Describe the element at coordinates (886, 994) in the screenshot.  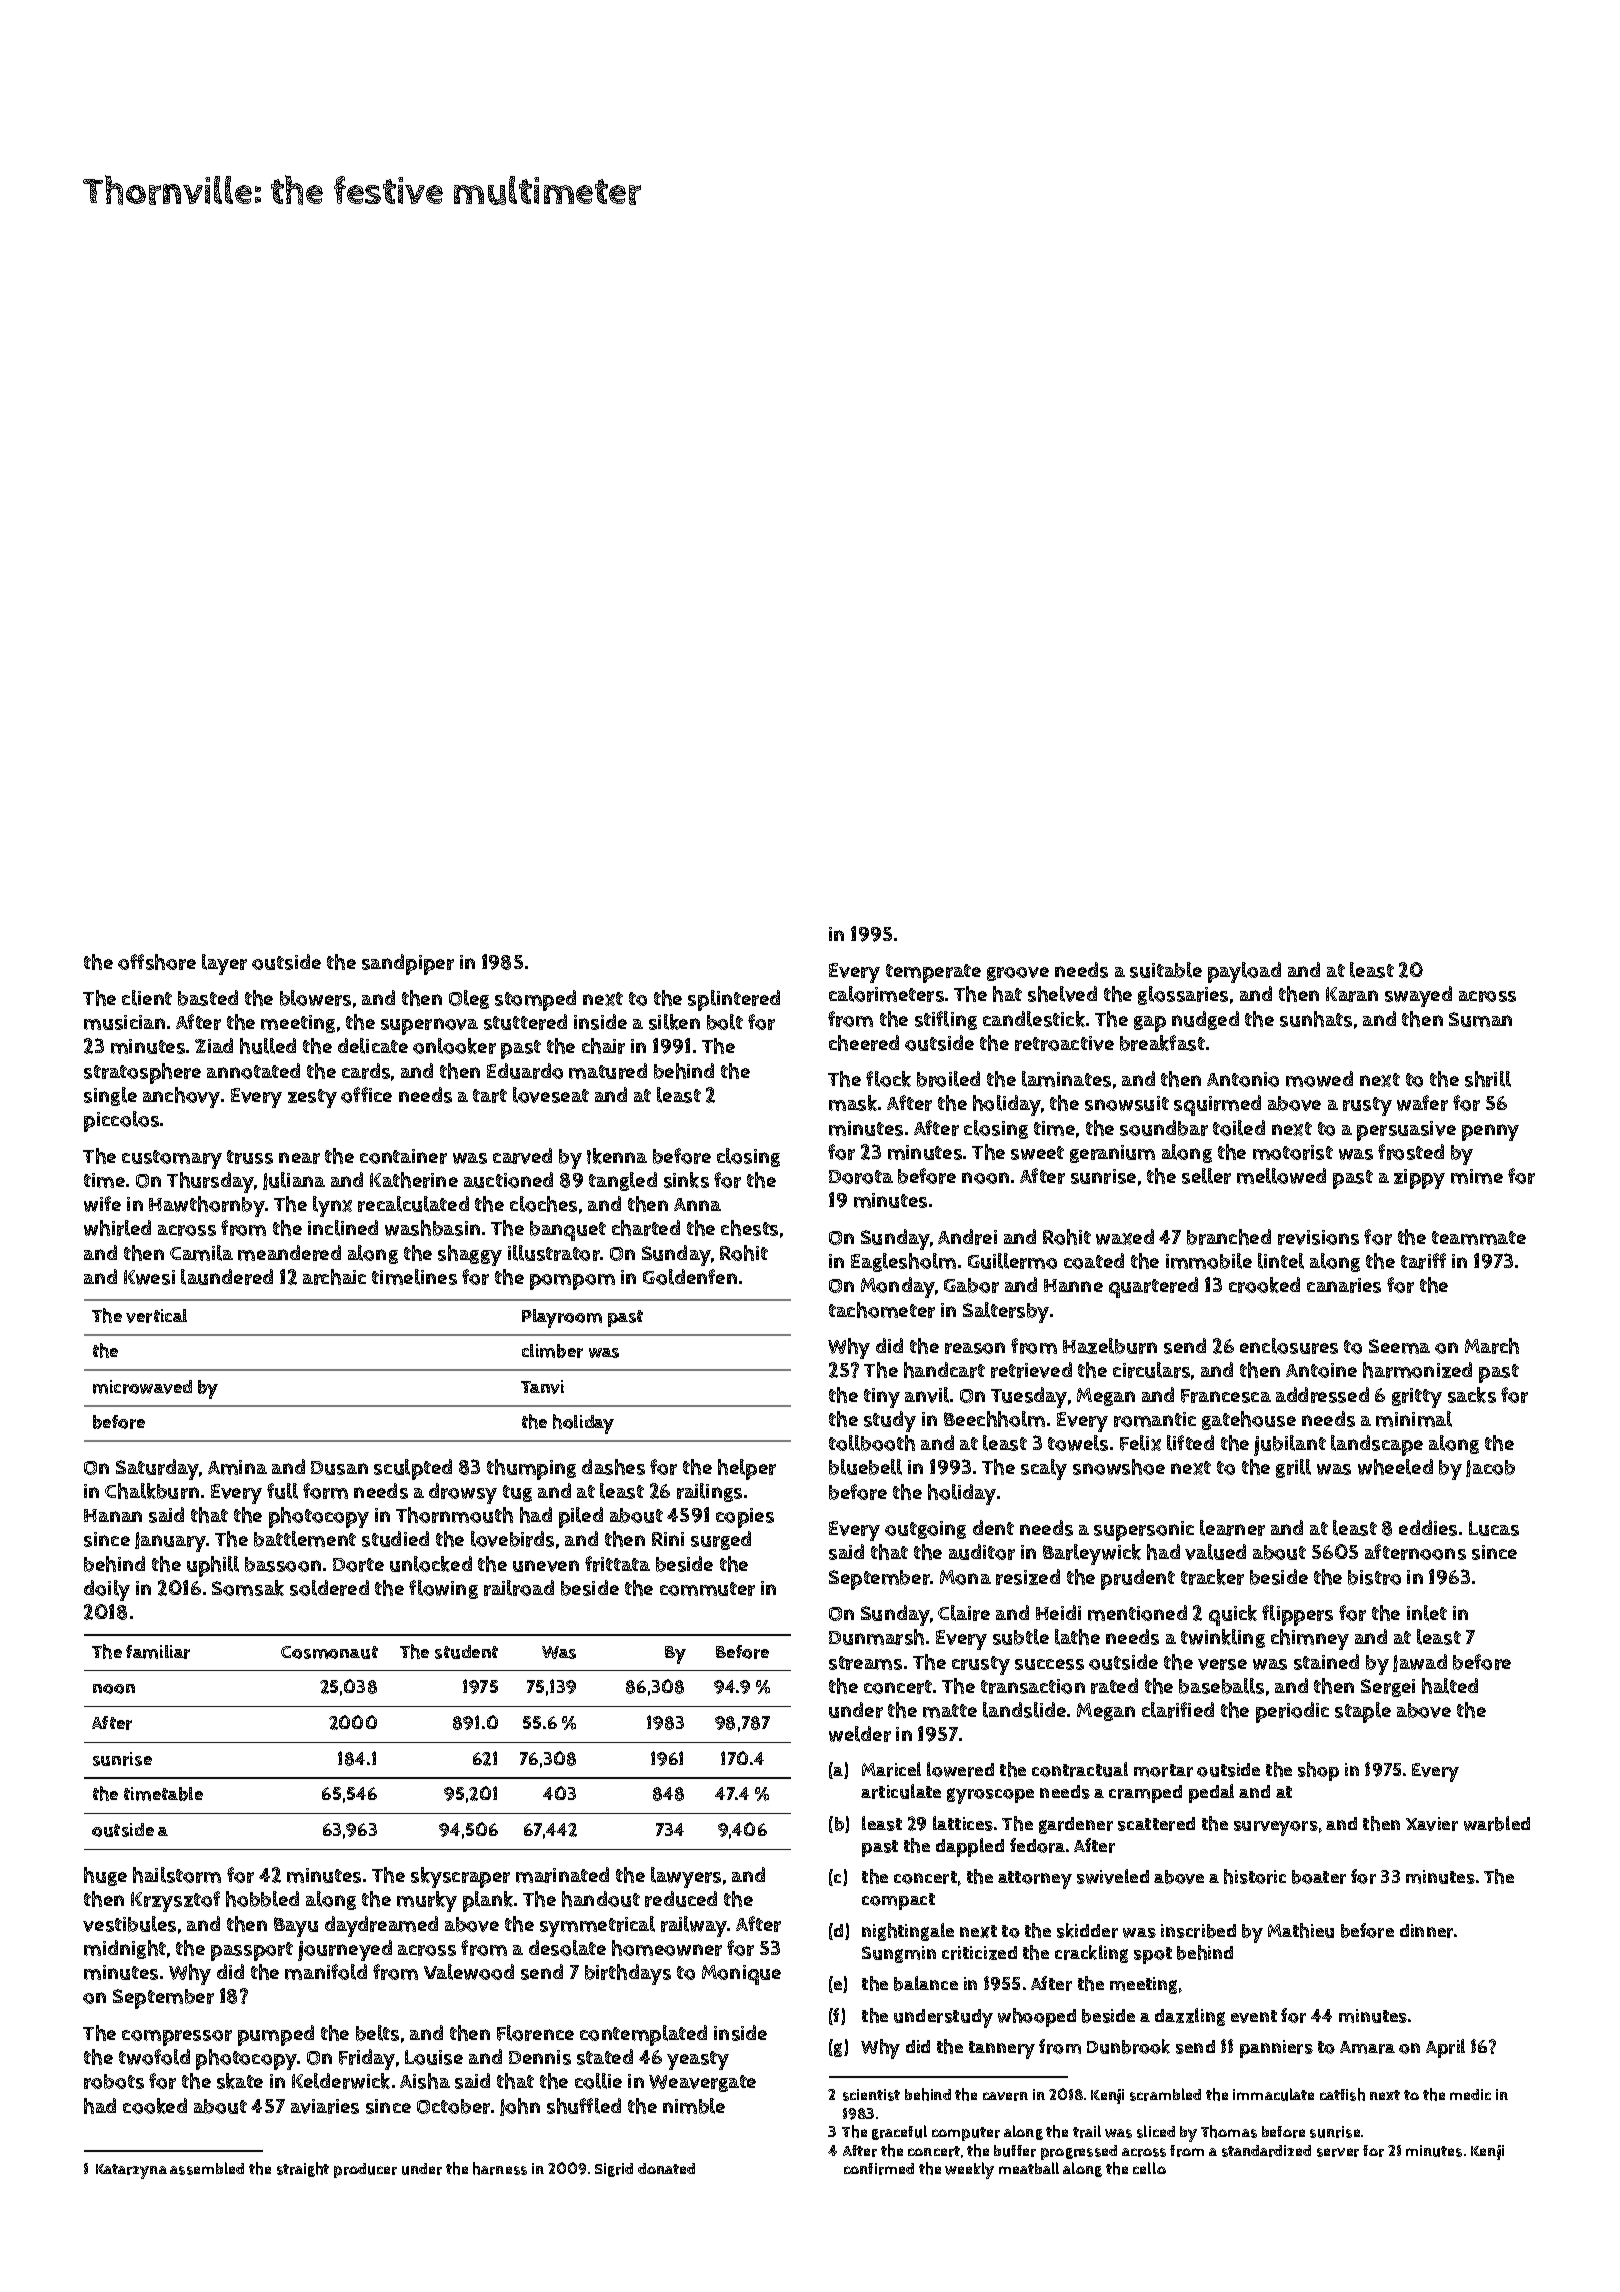
I see `calorimeters` at that location.
